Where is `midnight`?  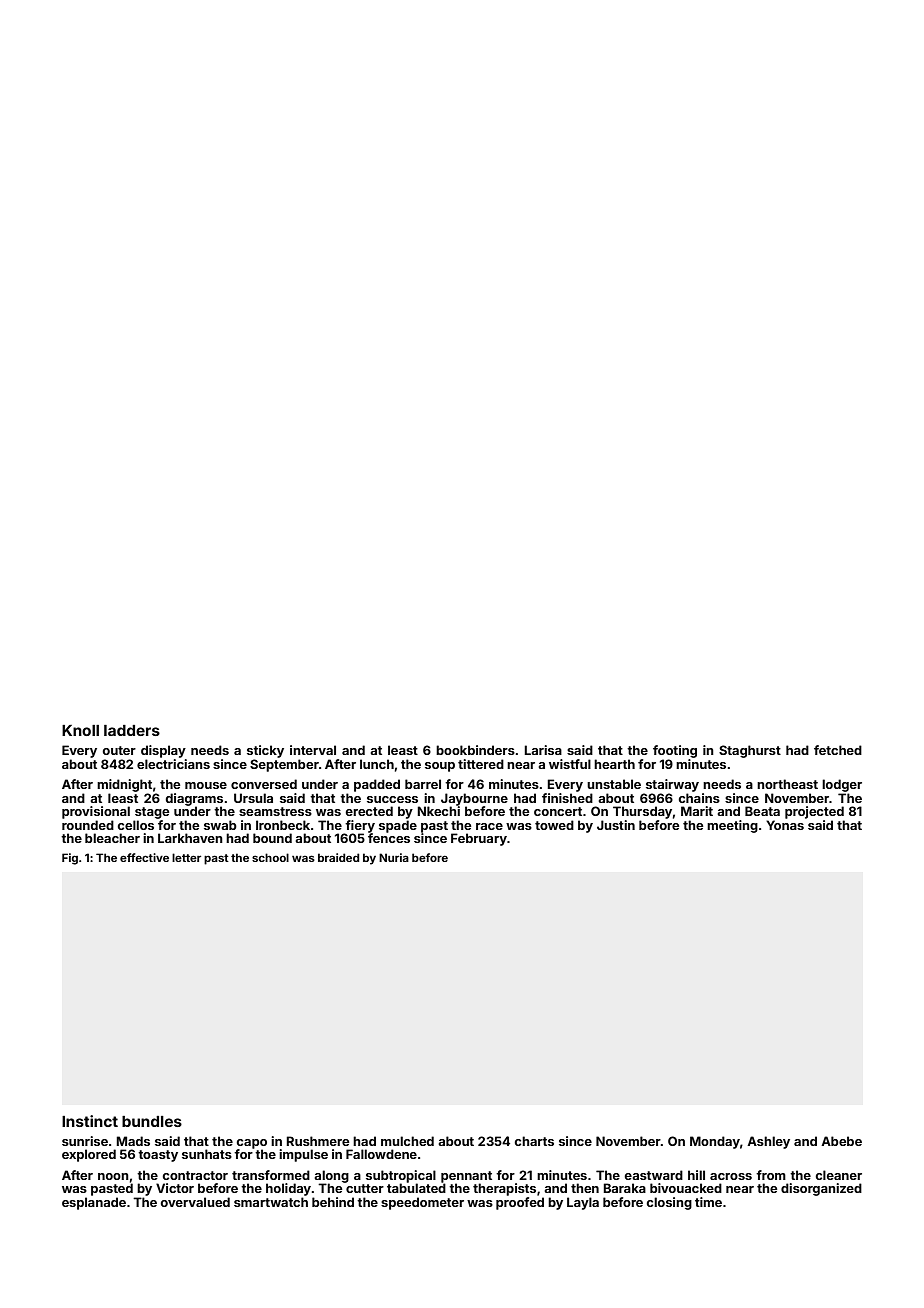 midnight is located at coordinates (124, 785).
